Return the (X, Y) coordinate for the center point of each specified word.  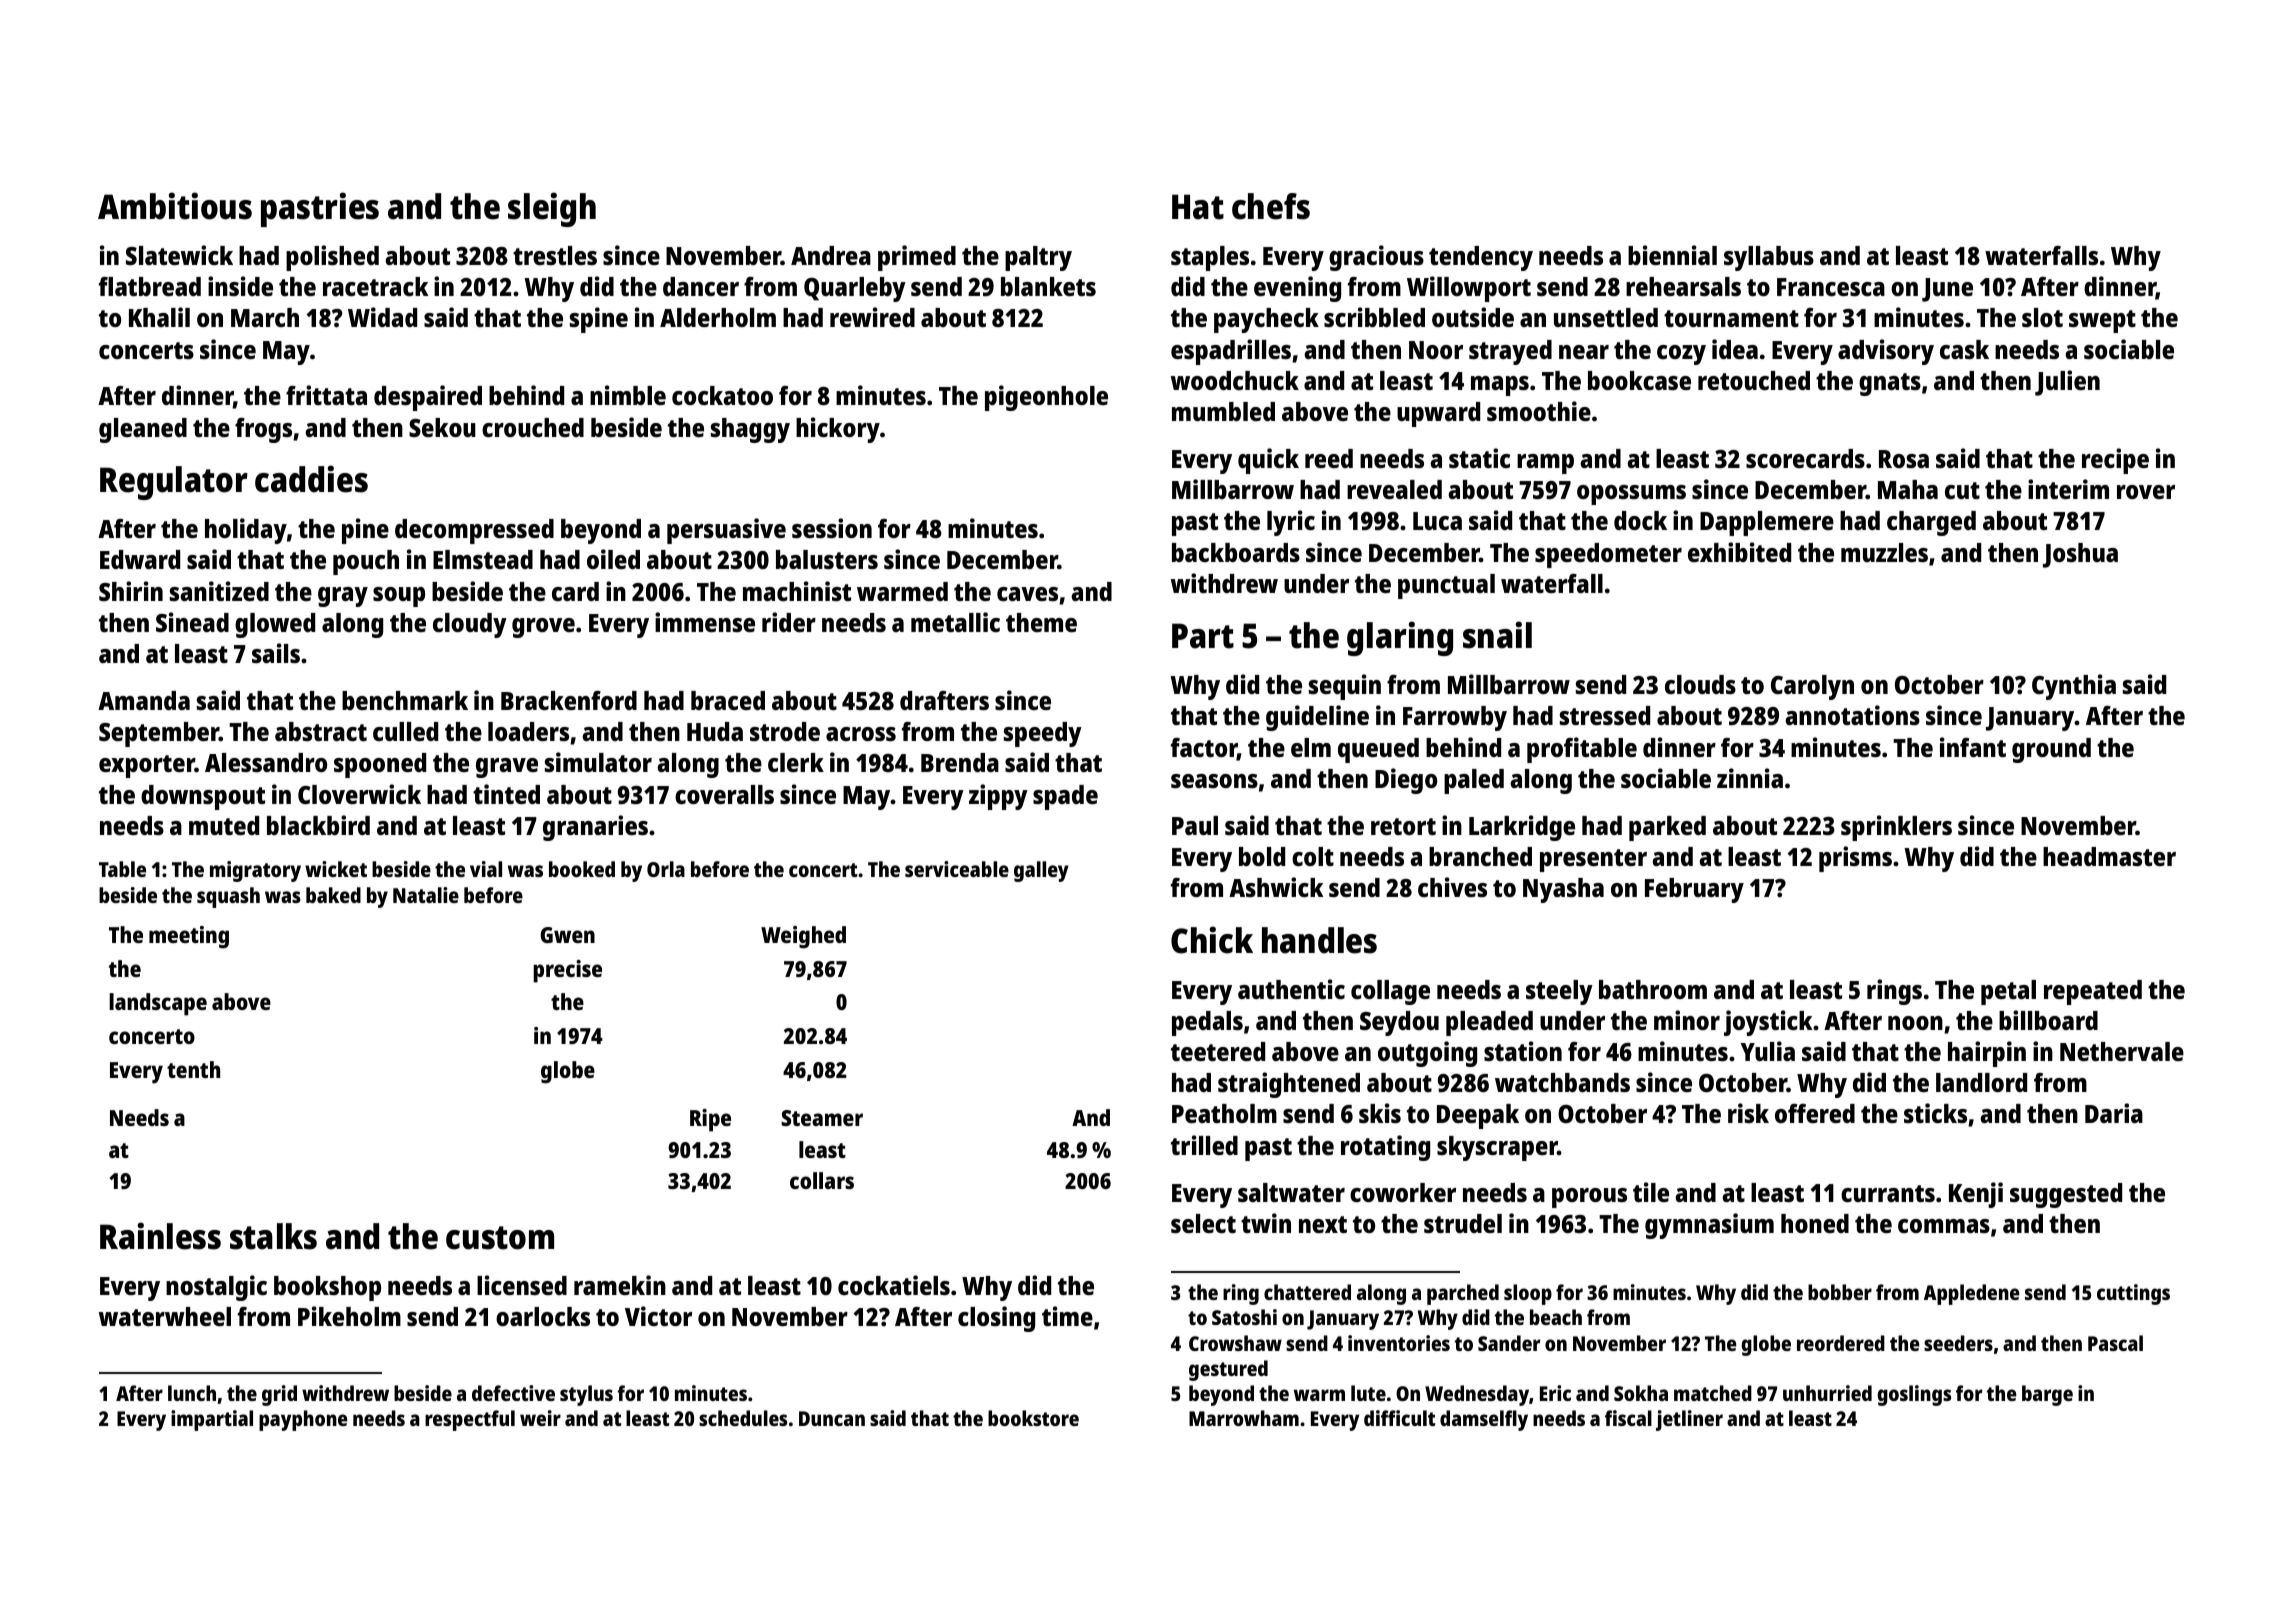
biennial (1672, 255)
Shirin (131, 591)
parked (1667, 828)
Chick (1212, 940)
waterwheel (165, 1316)
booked (582, 869)
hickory (838, 430)
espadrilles (1231, 352)
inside (240, 286)
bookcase (1639, 380)
